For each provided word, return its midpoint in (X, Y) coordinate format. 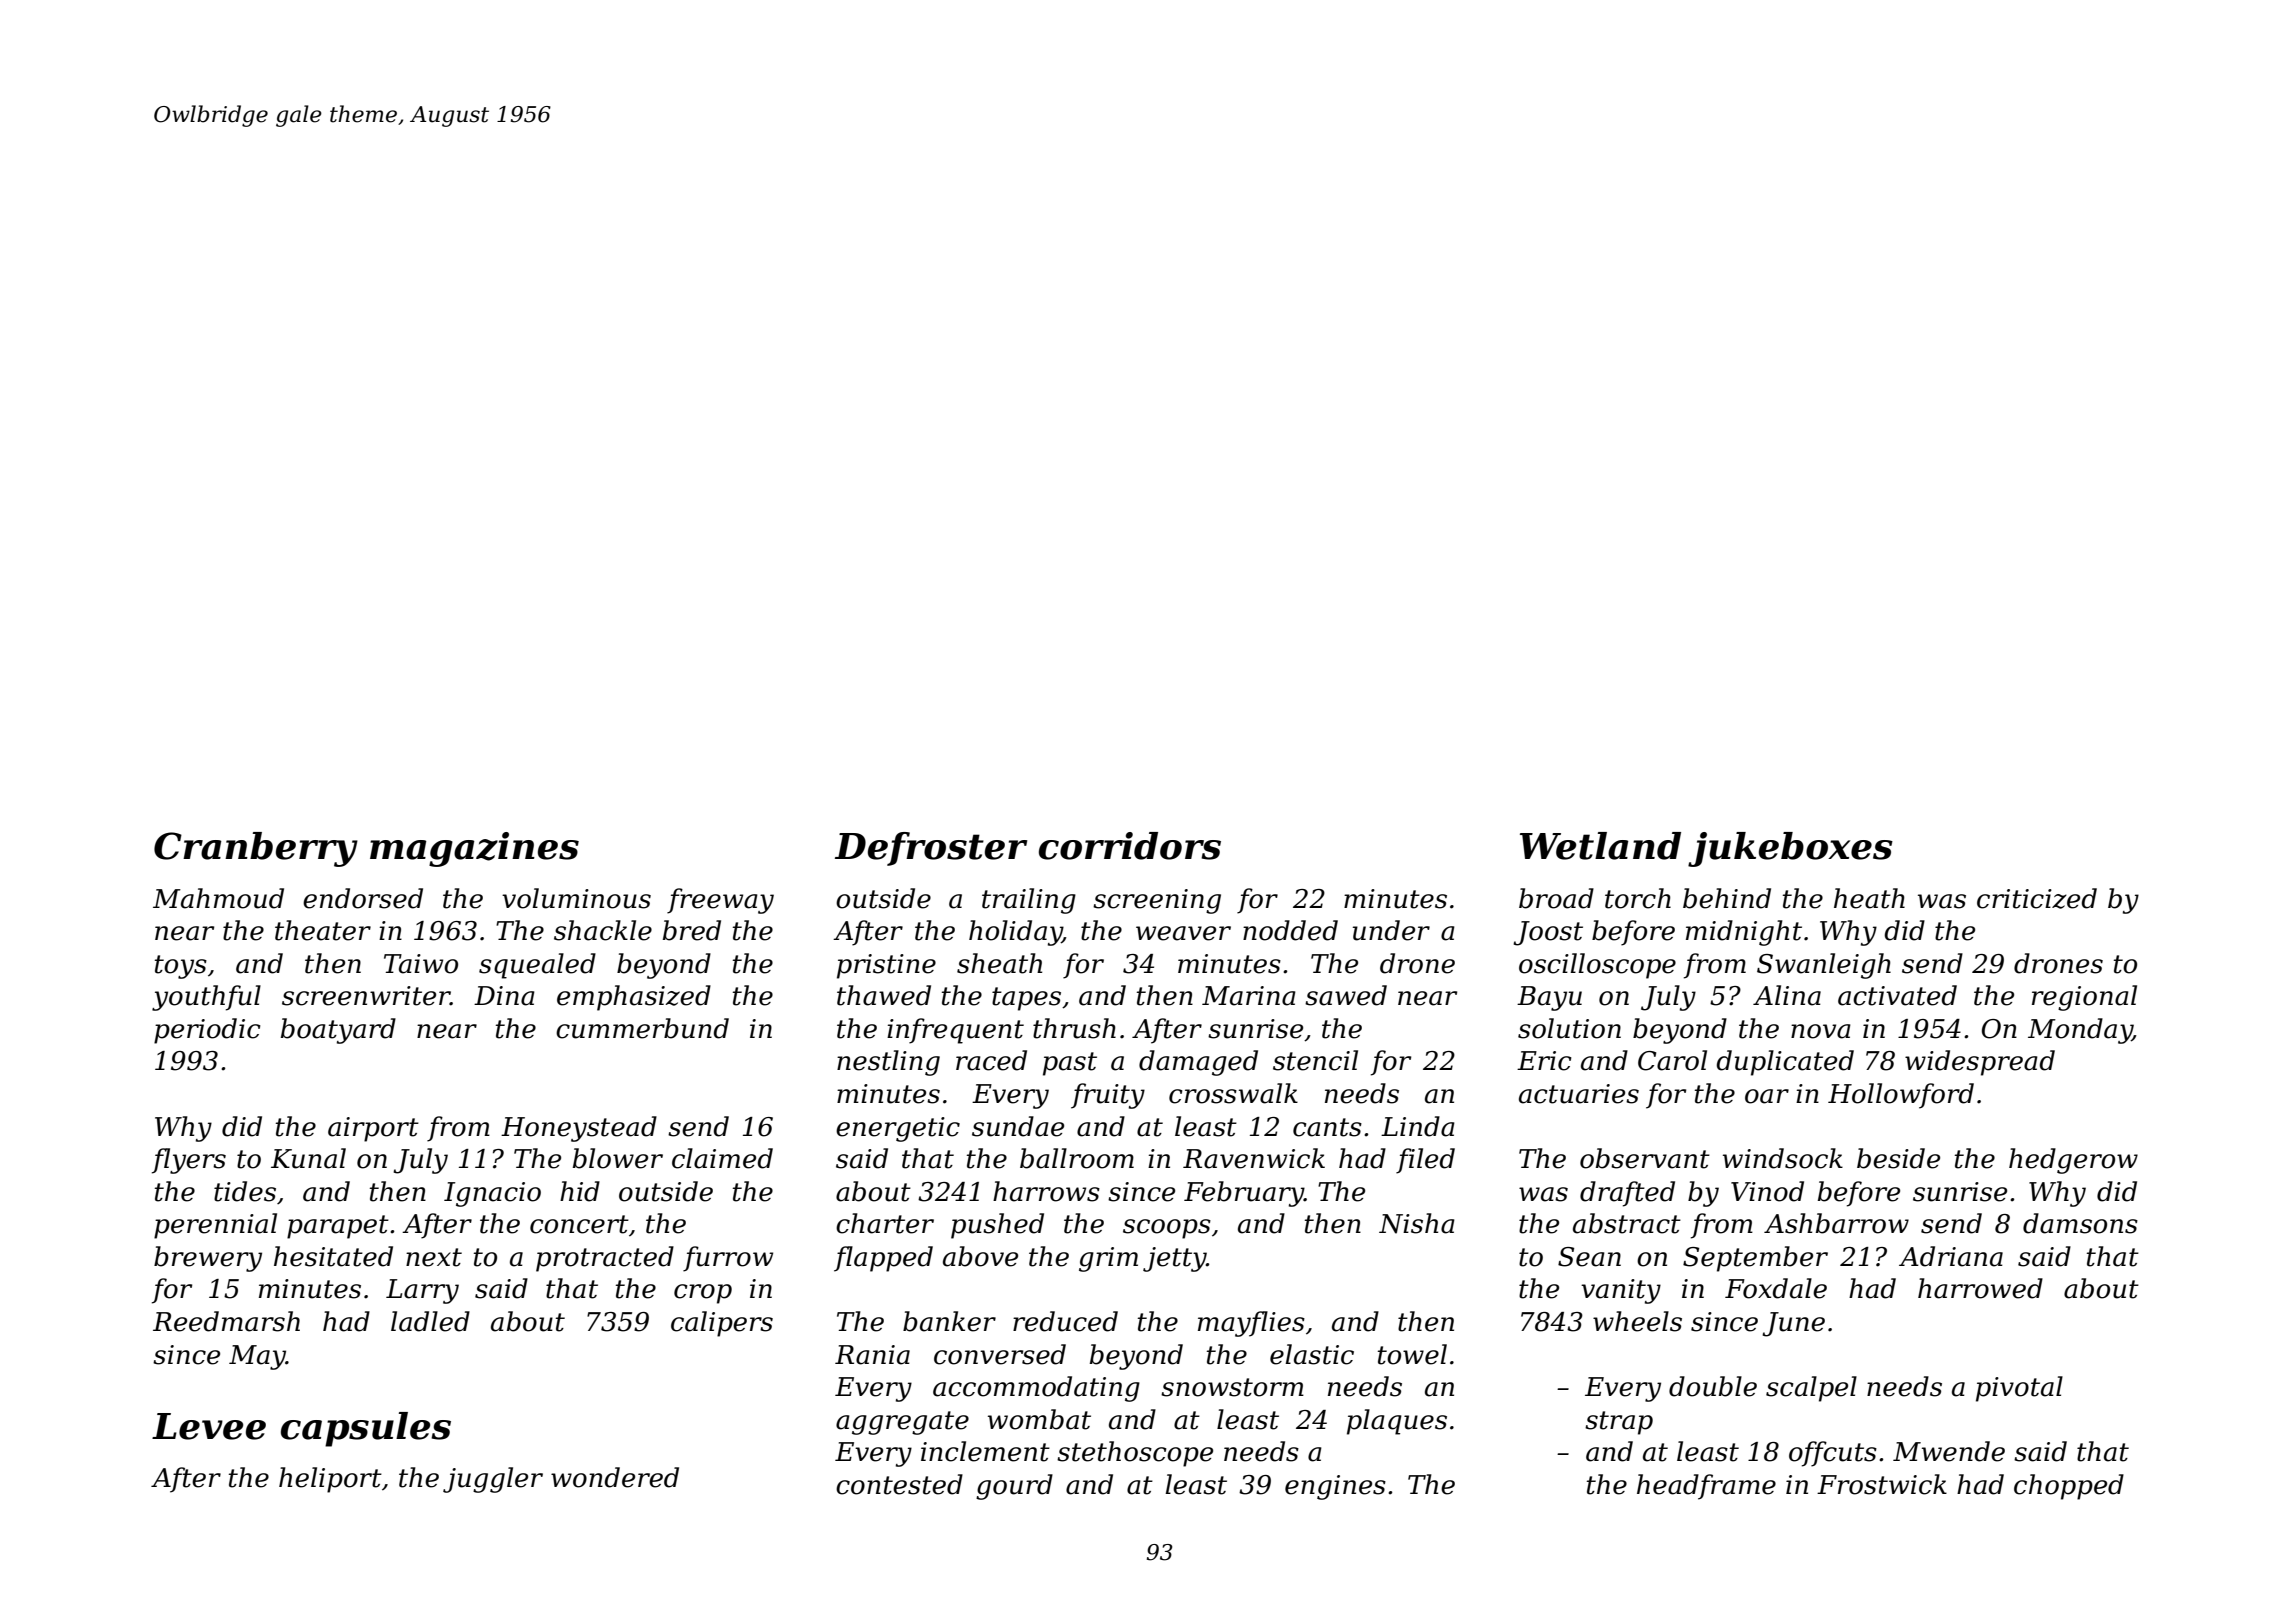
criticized (2037, 898)
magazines (474, 849)
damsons (2080, 1223)
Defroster (931, 849)
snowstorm (1232, 1387)
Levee (209, 1426)
